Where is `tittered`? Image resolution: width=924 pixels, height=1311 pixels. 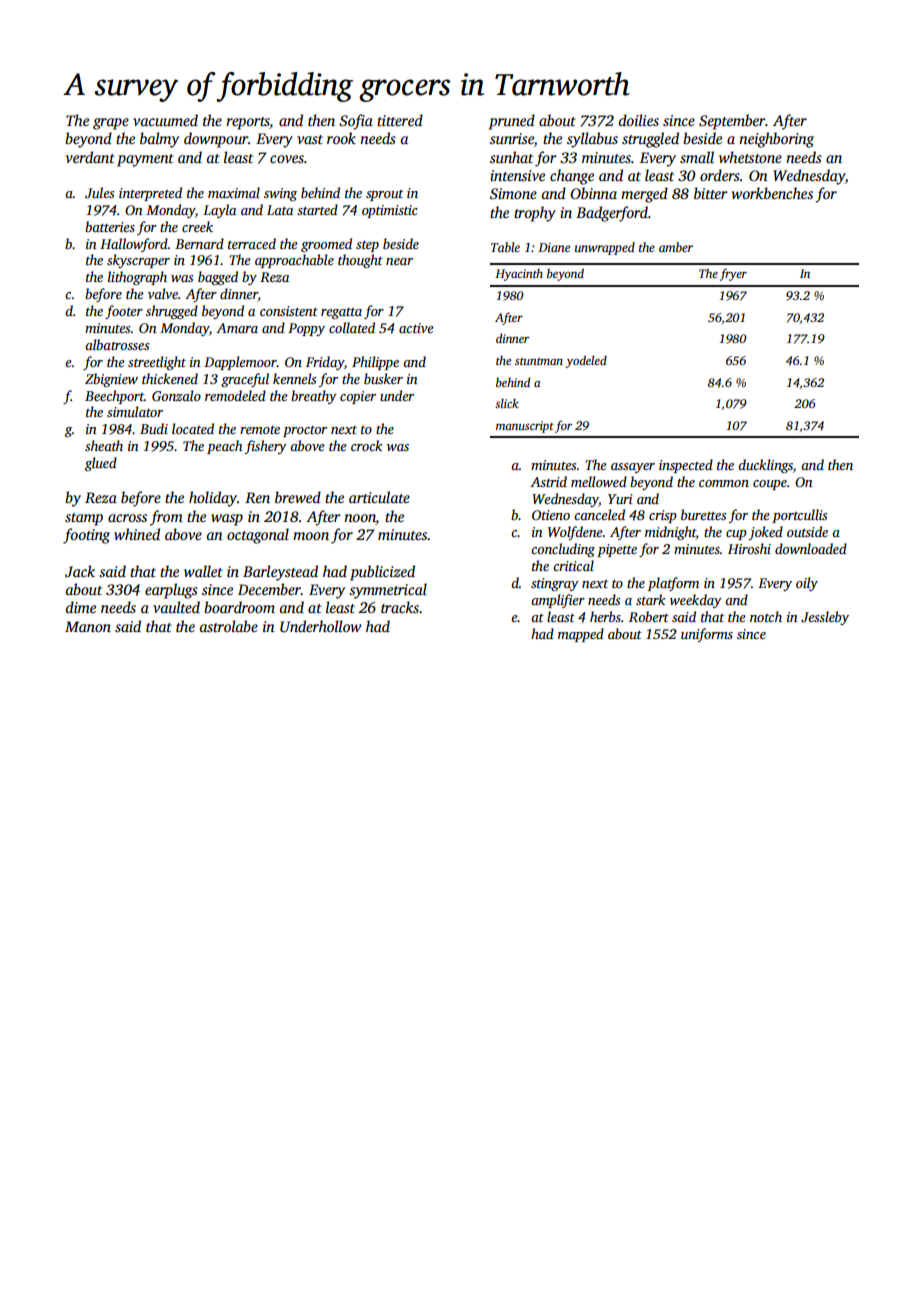 tittered is located at coordinates (400, 120).
